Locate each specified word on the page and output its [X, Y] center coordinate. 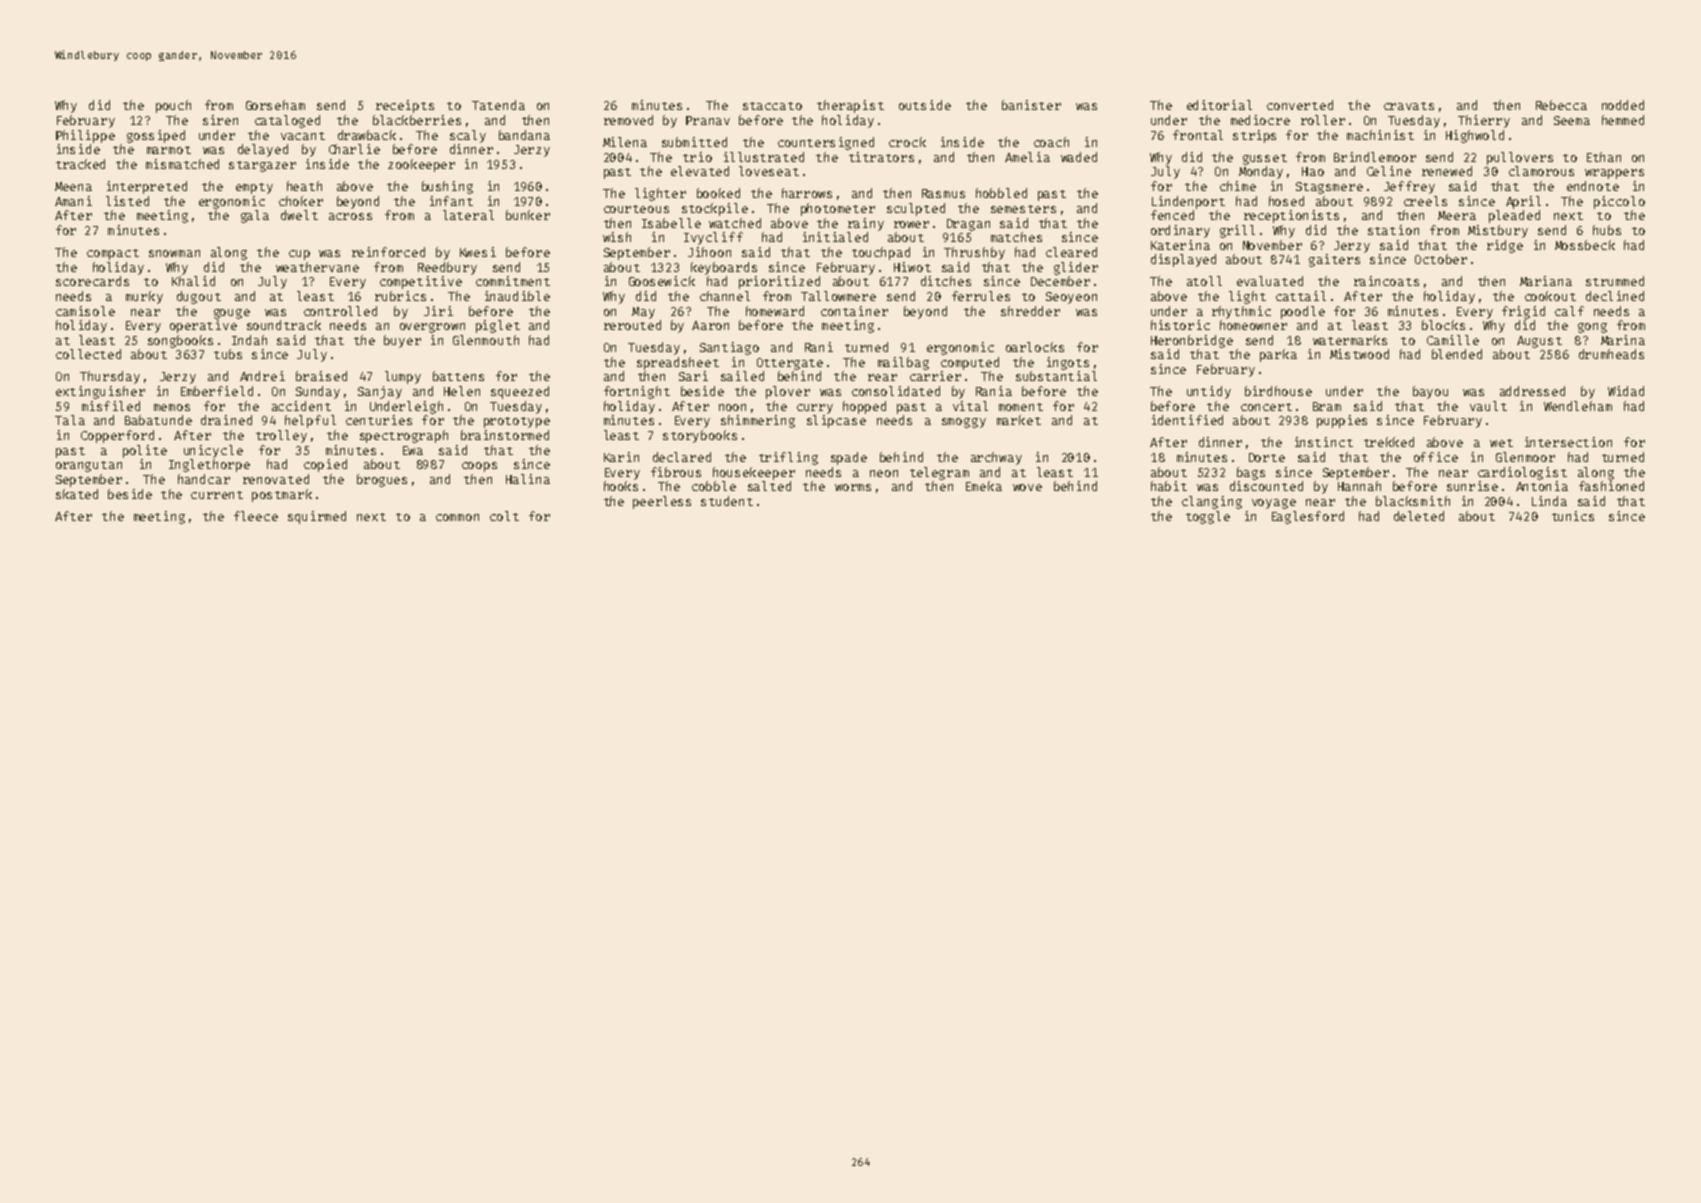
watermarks [1350, 340]
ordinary [1180, 231]
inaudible [517, 296]
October [1441, 259]
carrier [935, 376]
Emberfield [217, 391]
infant [451, 201]
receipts [405, 106]
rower [911, 224]
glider [1076, 268]
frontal [1198, 135]
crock [907, 142]
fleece [256, 516]
